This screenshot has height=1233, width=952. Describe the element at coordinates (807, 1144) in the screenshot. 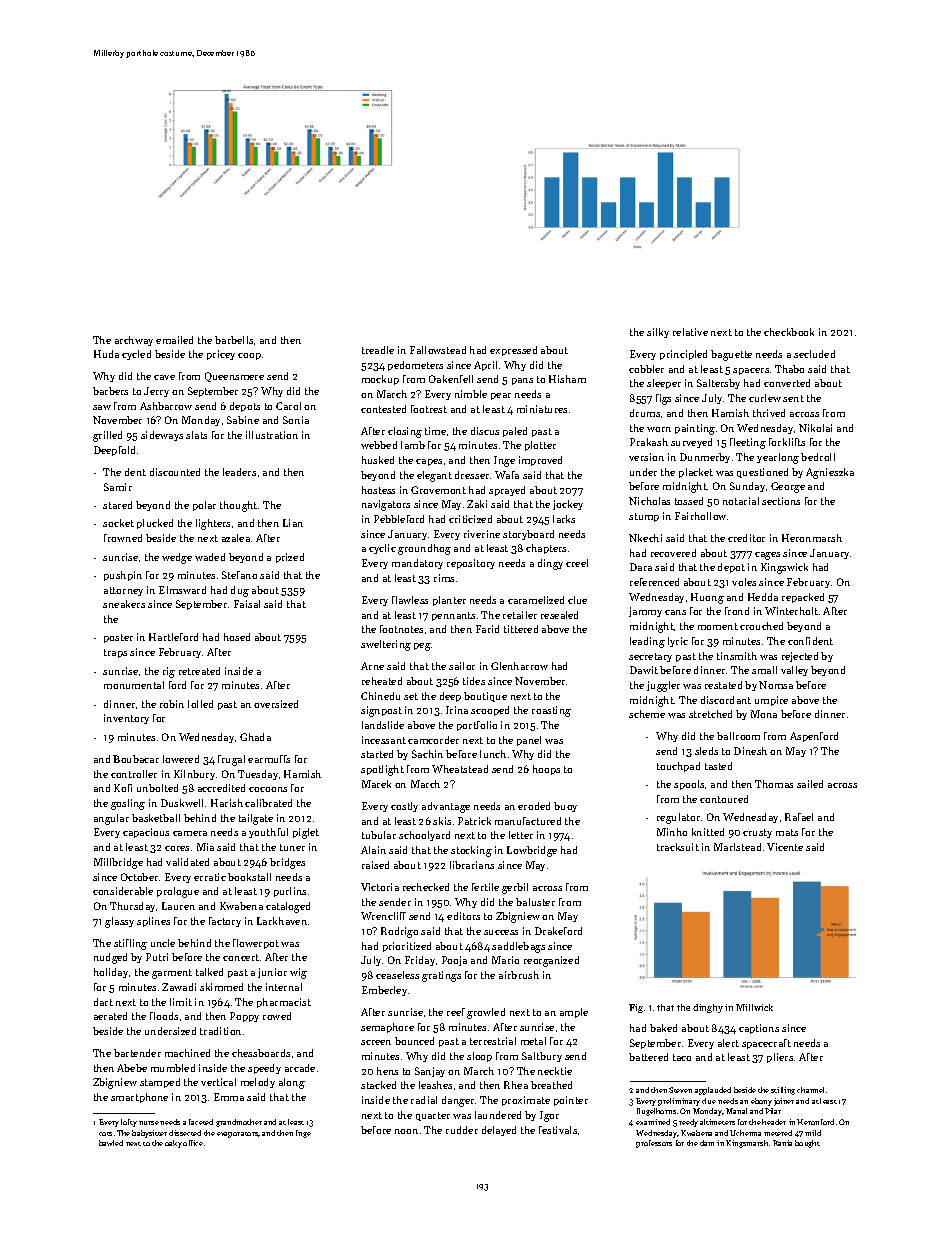

I see `bought` at that location.
